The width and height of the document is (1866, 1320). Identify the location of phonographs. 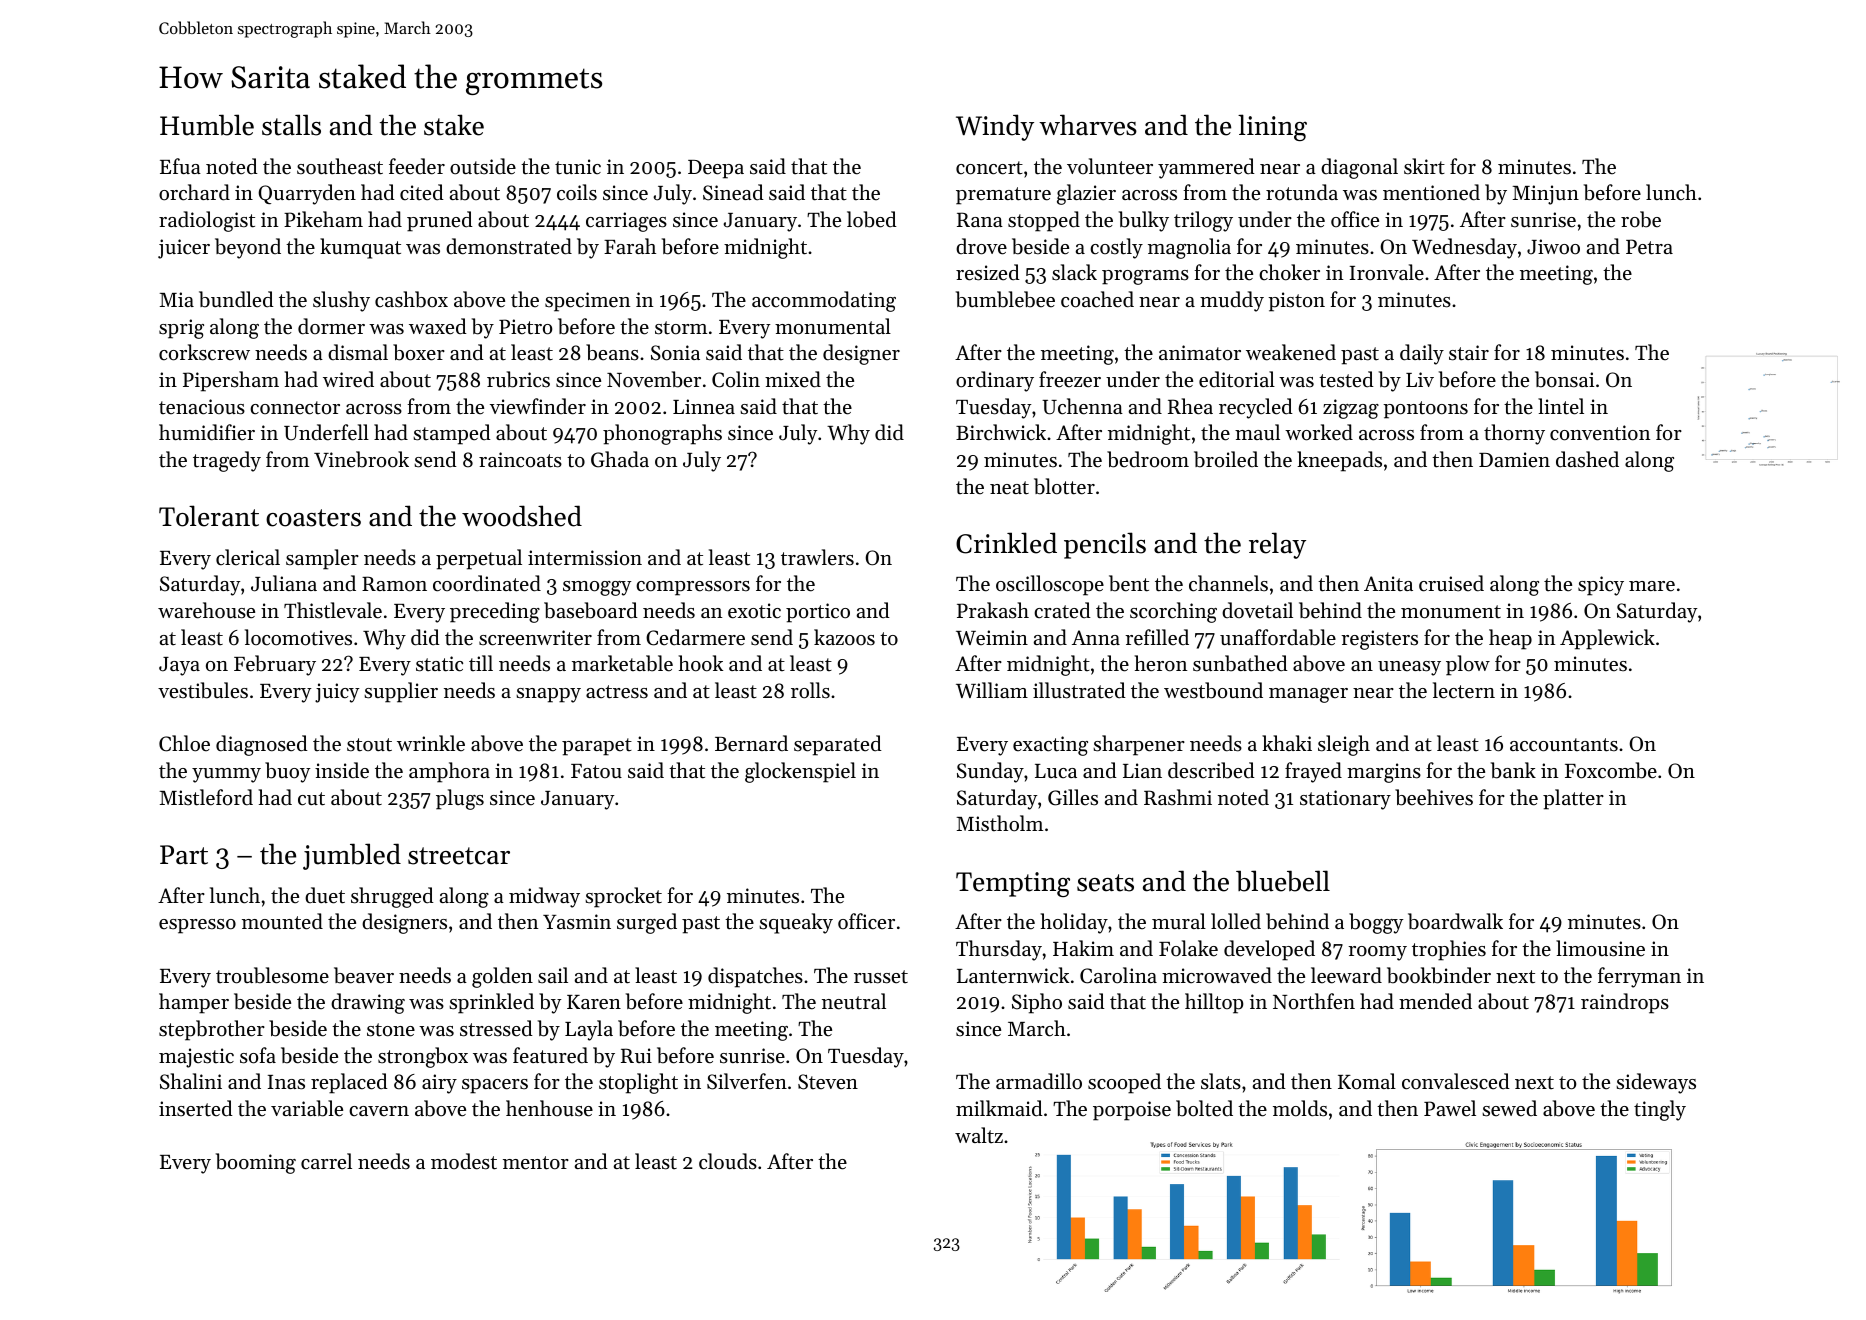
(662, 434).
